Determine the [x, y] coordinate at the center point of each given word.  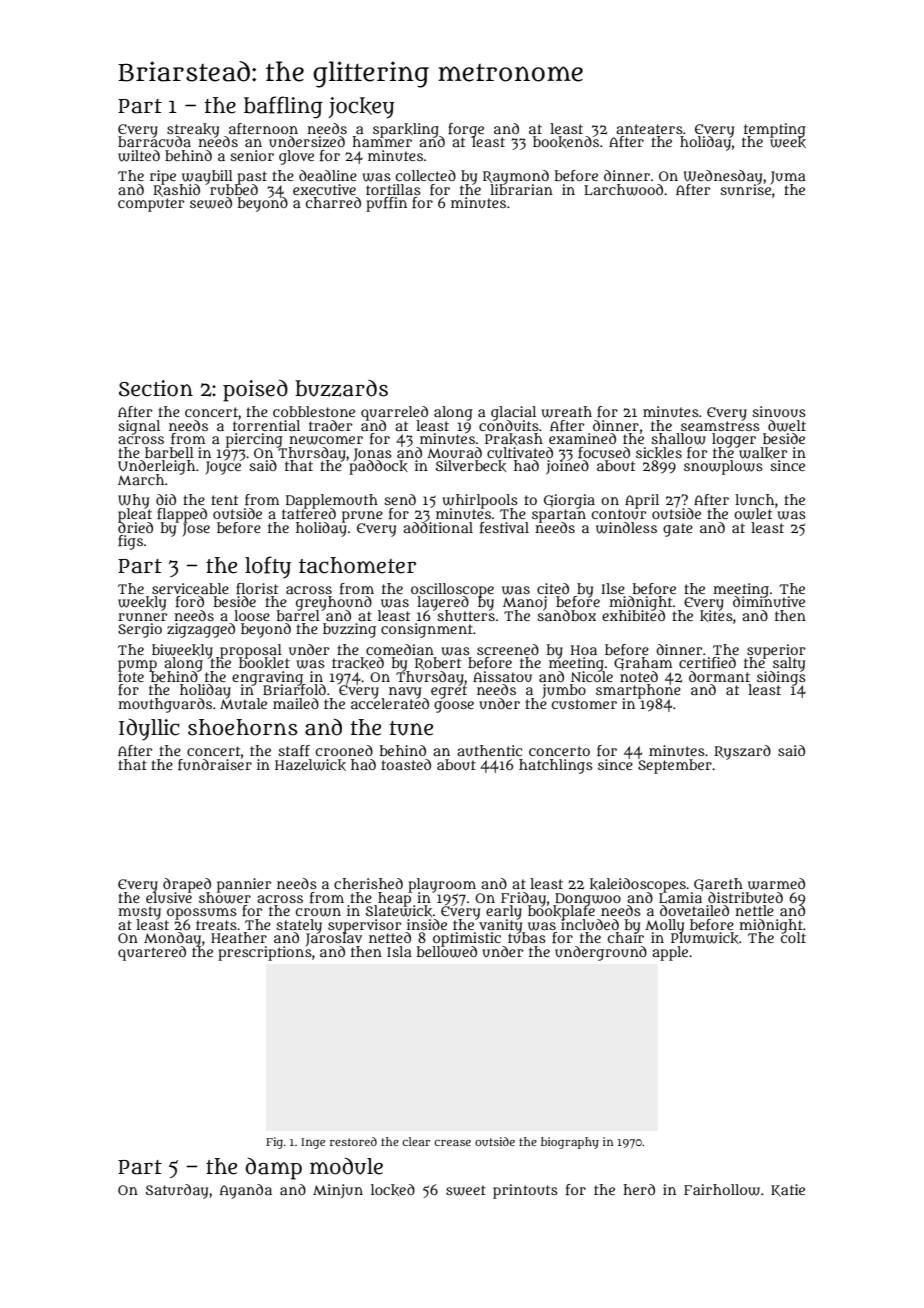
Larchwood [623, 190]
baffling [283, 107]
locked [393, 1190]
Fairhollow [722, 1190]
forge [466, 130]
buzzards [341, 388]
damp [273, 1169]
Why [133, 501]
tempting [775, 130]
